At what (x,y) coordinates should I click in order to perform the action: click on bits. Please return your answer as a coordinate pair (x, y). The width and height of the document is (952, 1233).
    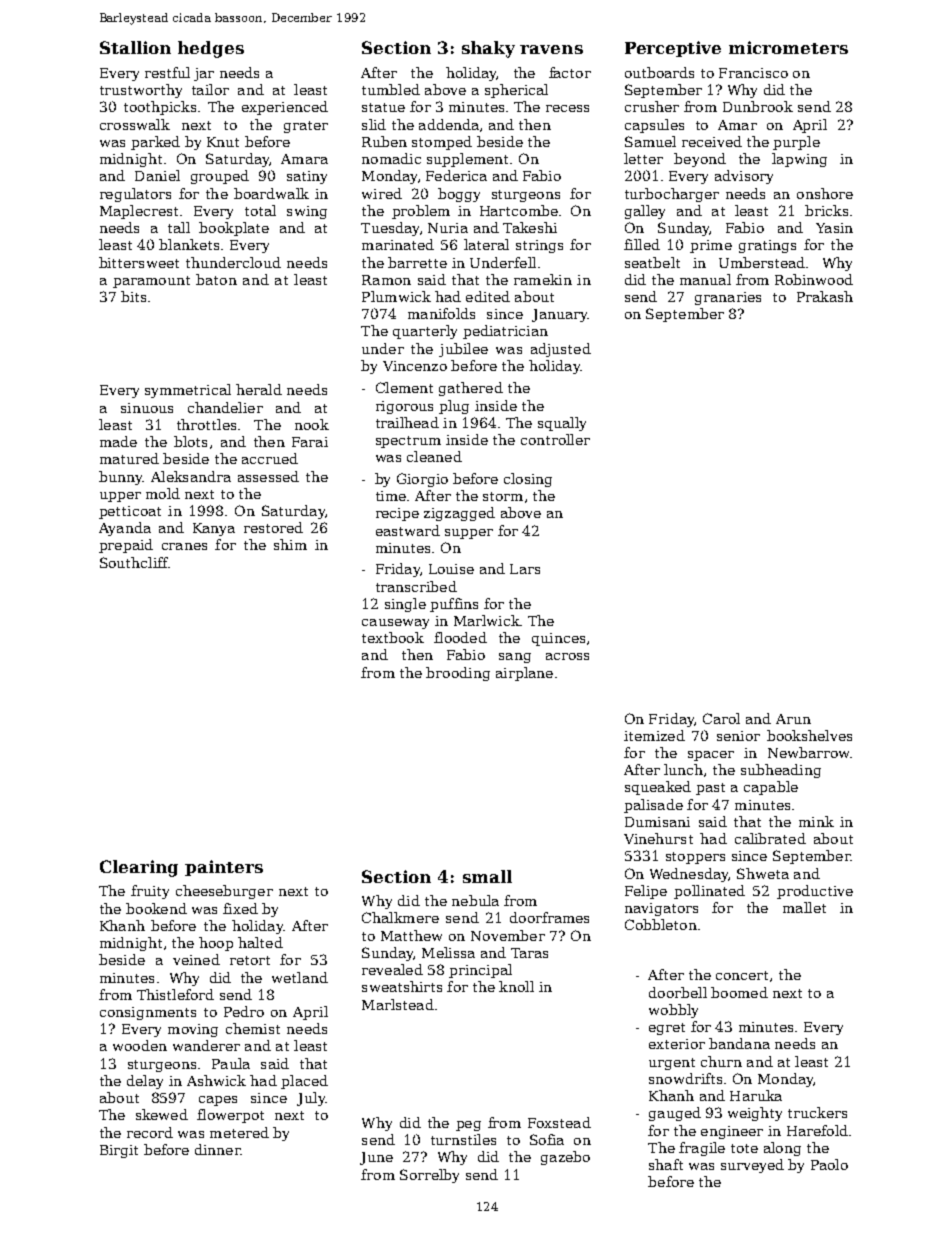
    Looking at the image, I should click on (133, 296).
